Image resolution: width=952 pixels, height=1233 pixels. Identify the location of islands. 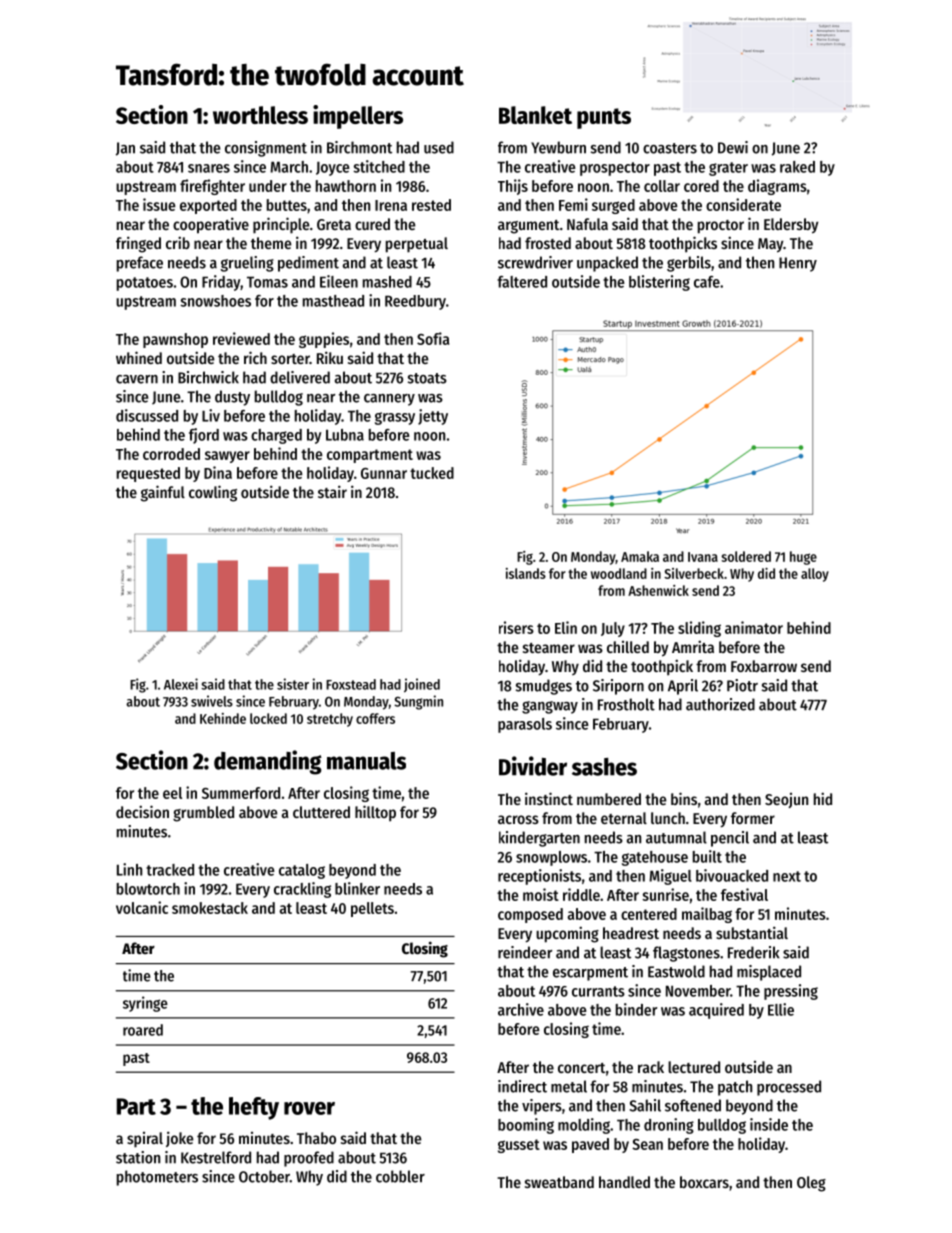
(526, 573).
